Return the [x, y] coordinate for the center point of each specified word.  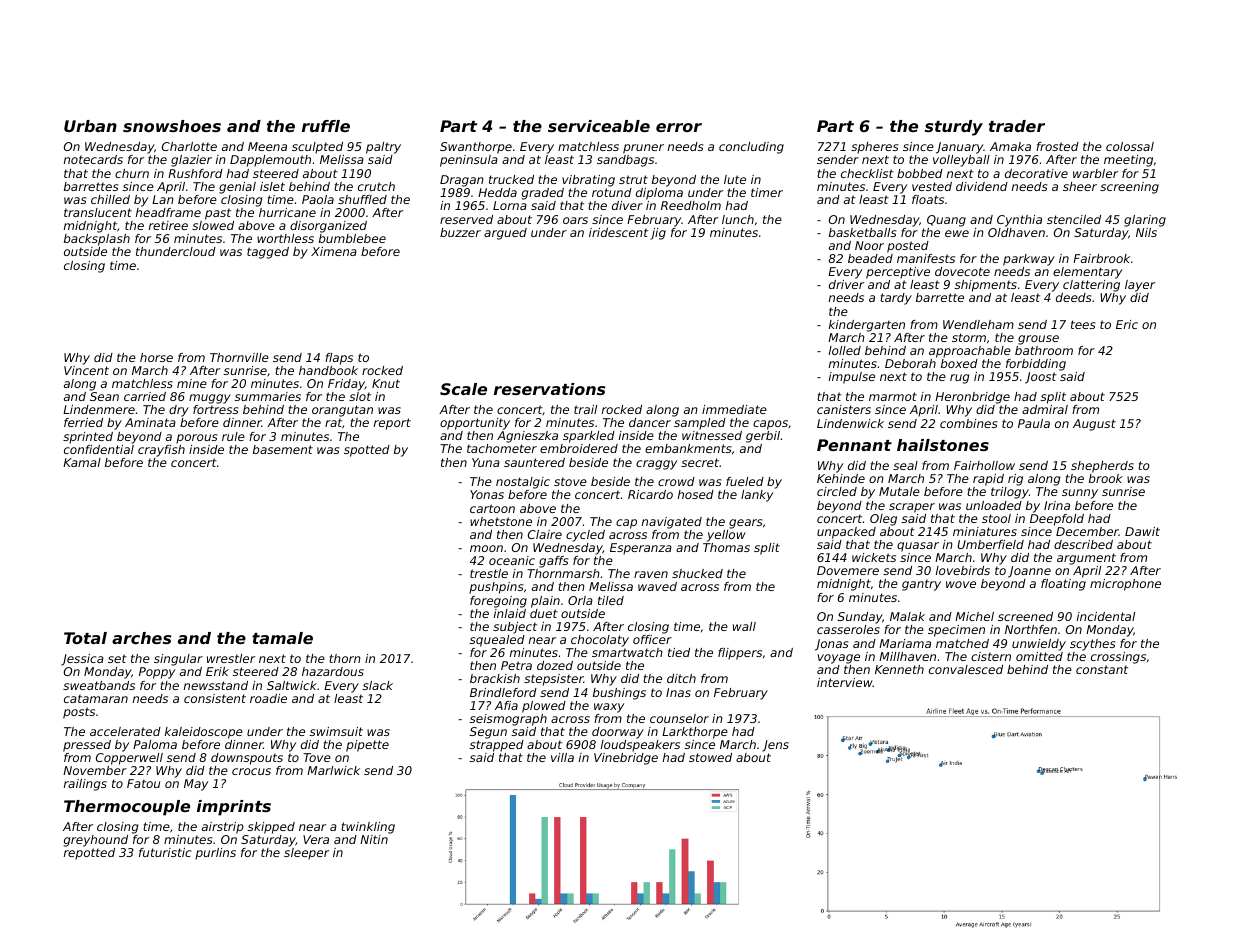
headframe [168, 212]
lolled [845, 350]
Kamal [82, 462]
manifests [926, 258]
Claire [545, 534]
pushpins [496, 588]
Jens [775, 746]
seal [905, 465]
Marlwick [333, 770]
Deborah [910, 363]
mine [192, 383]
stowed [710, 757]
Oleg [883, 520]
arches [141, 638]
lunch [738, 219]
